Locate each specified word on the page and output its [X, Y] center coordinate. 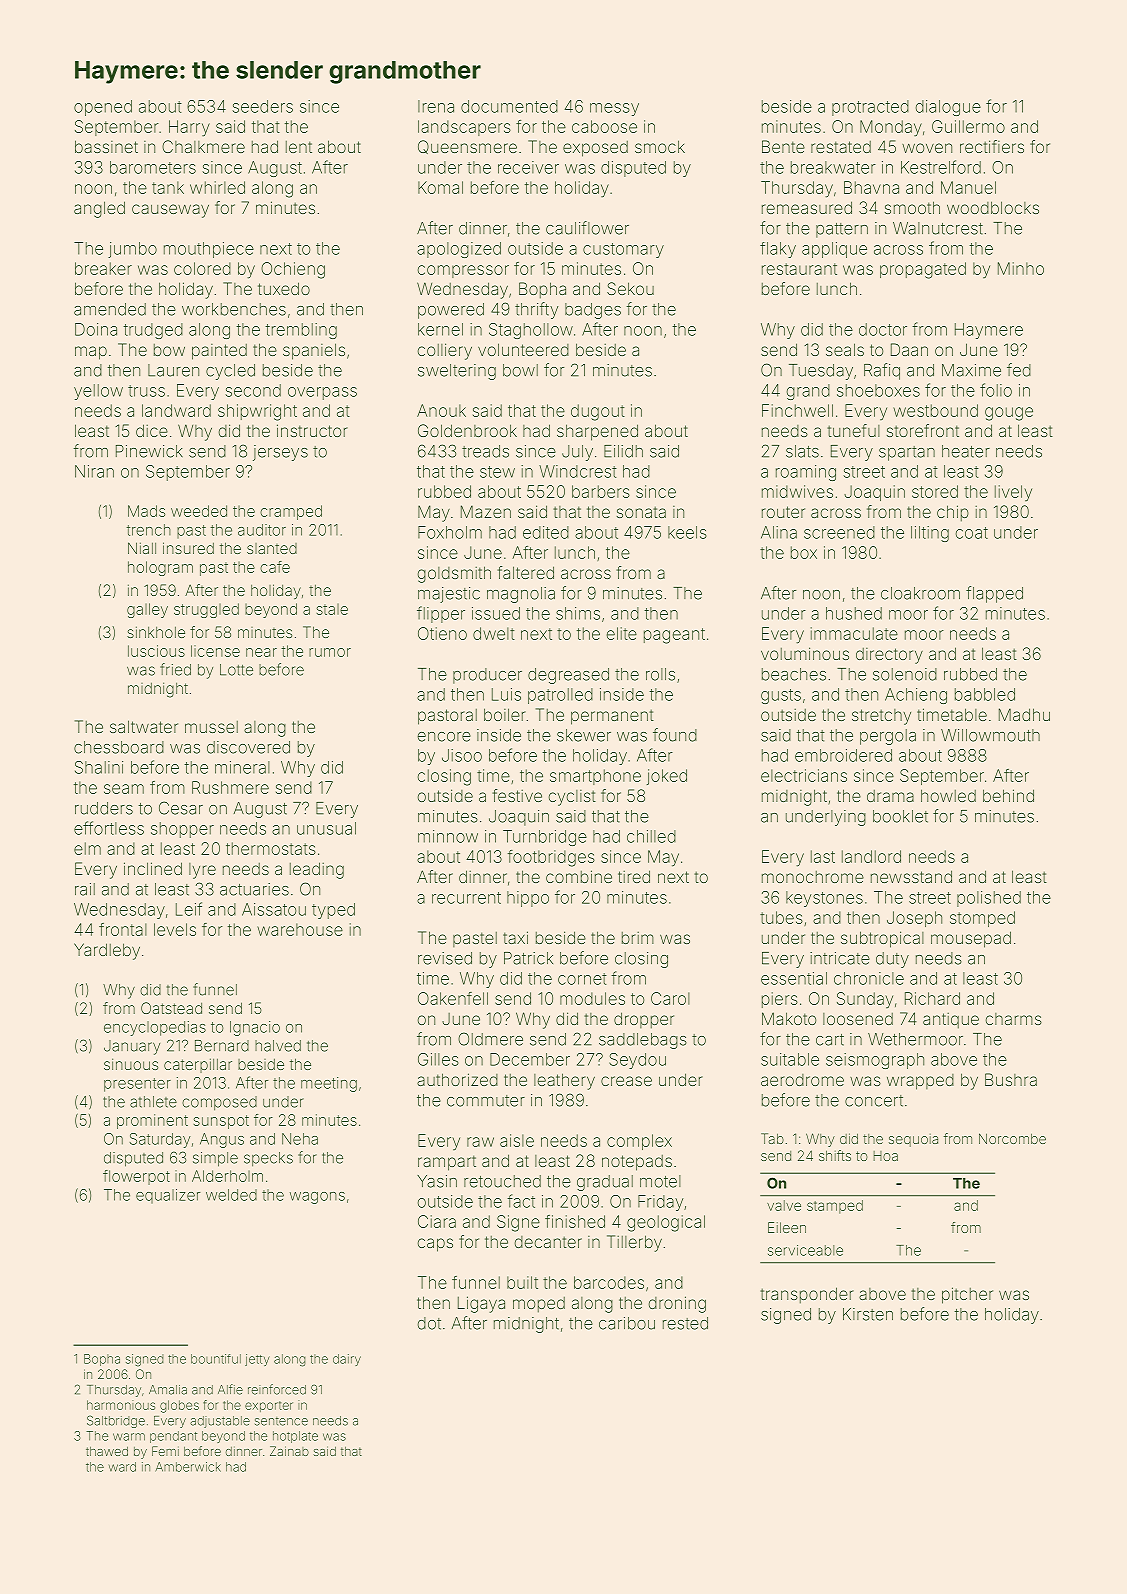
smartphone [595, 777]
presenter [137, 1085]
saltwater [144, 726]
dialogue [948, 108]
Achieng [916, 696]
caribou [627, 1323]
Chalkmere [203, 146]
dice [152, 430]
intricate [840, 958]
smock [660, 146]
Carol [670, 998]
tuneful [854, 430]
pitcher [967, 1295]
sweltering [457, 372]
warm [129, 1437]
